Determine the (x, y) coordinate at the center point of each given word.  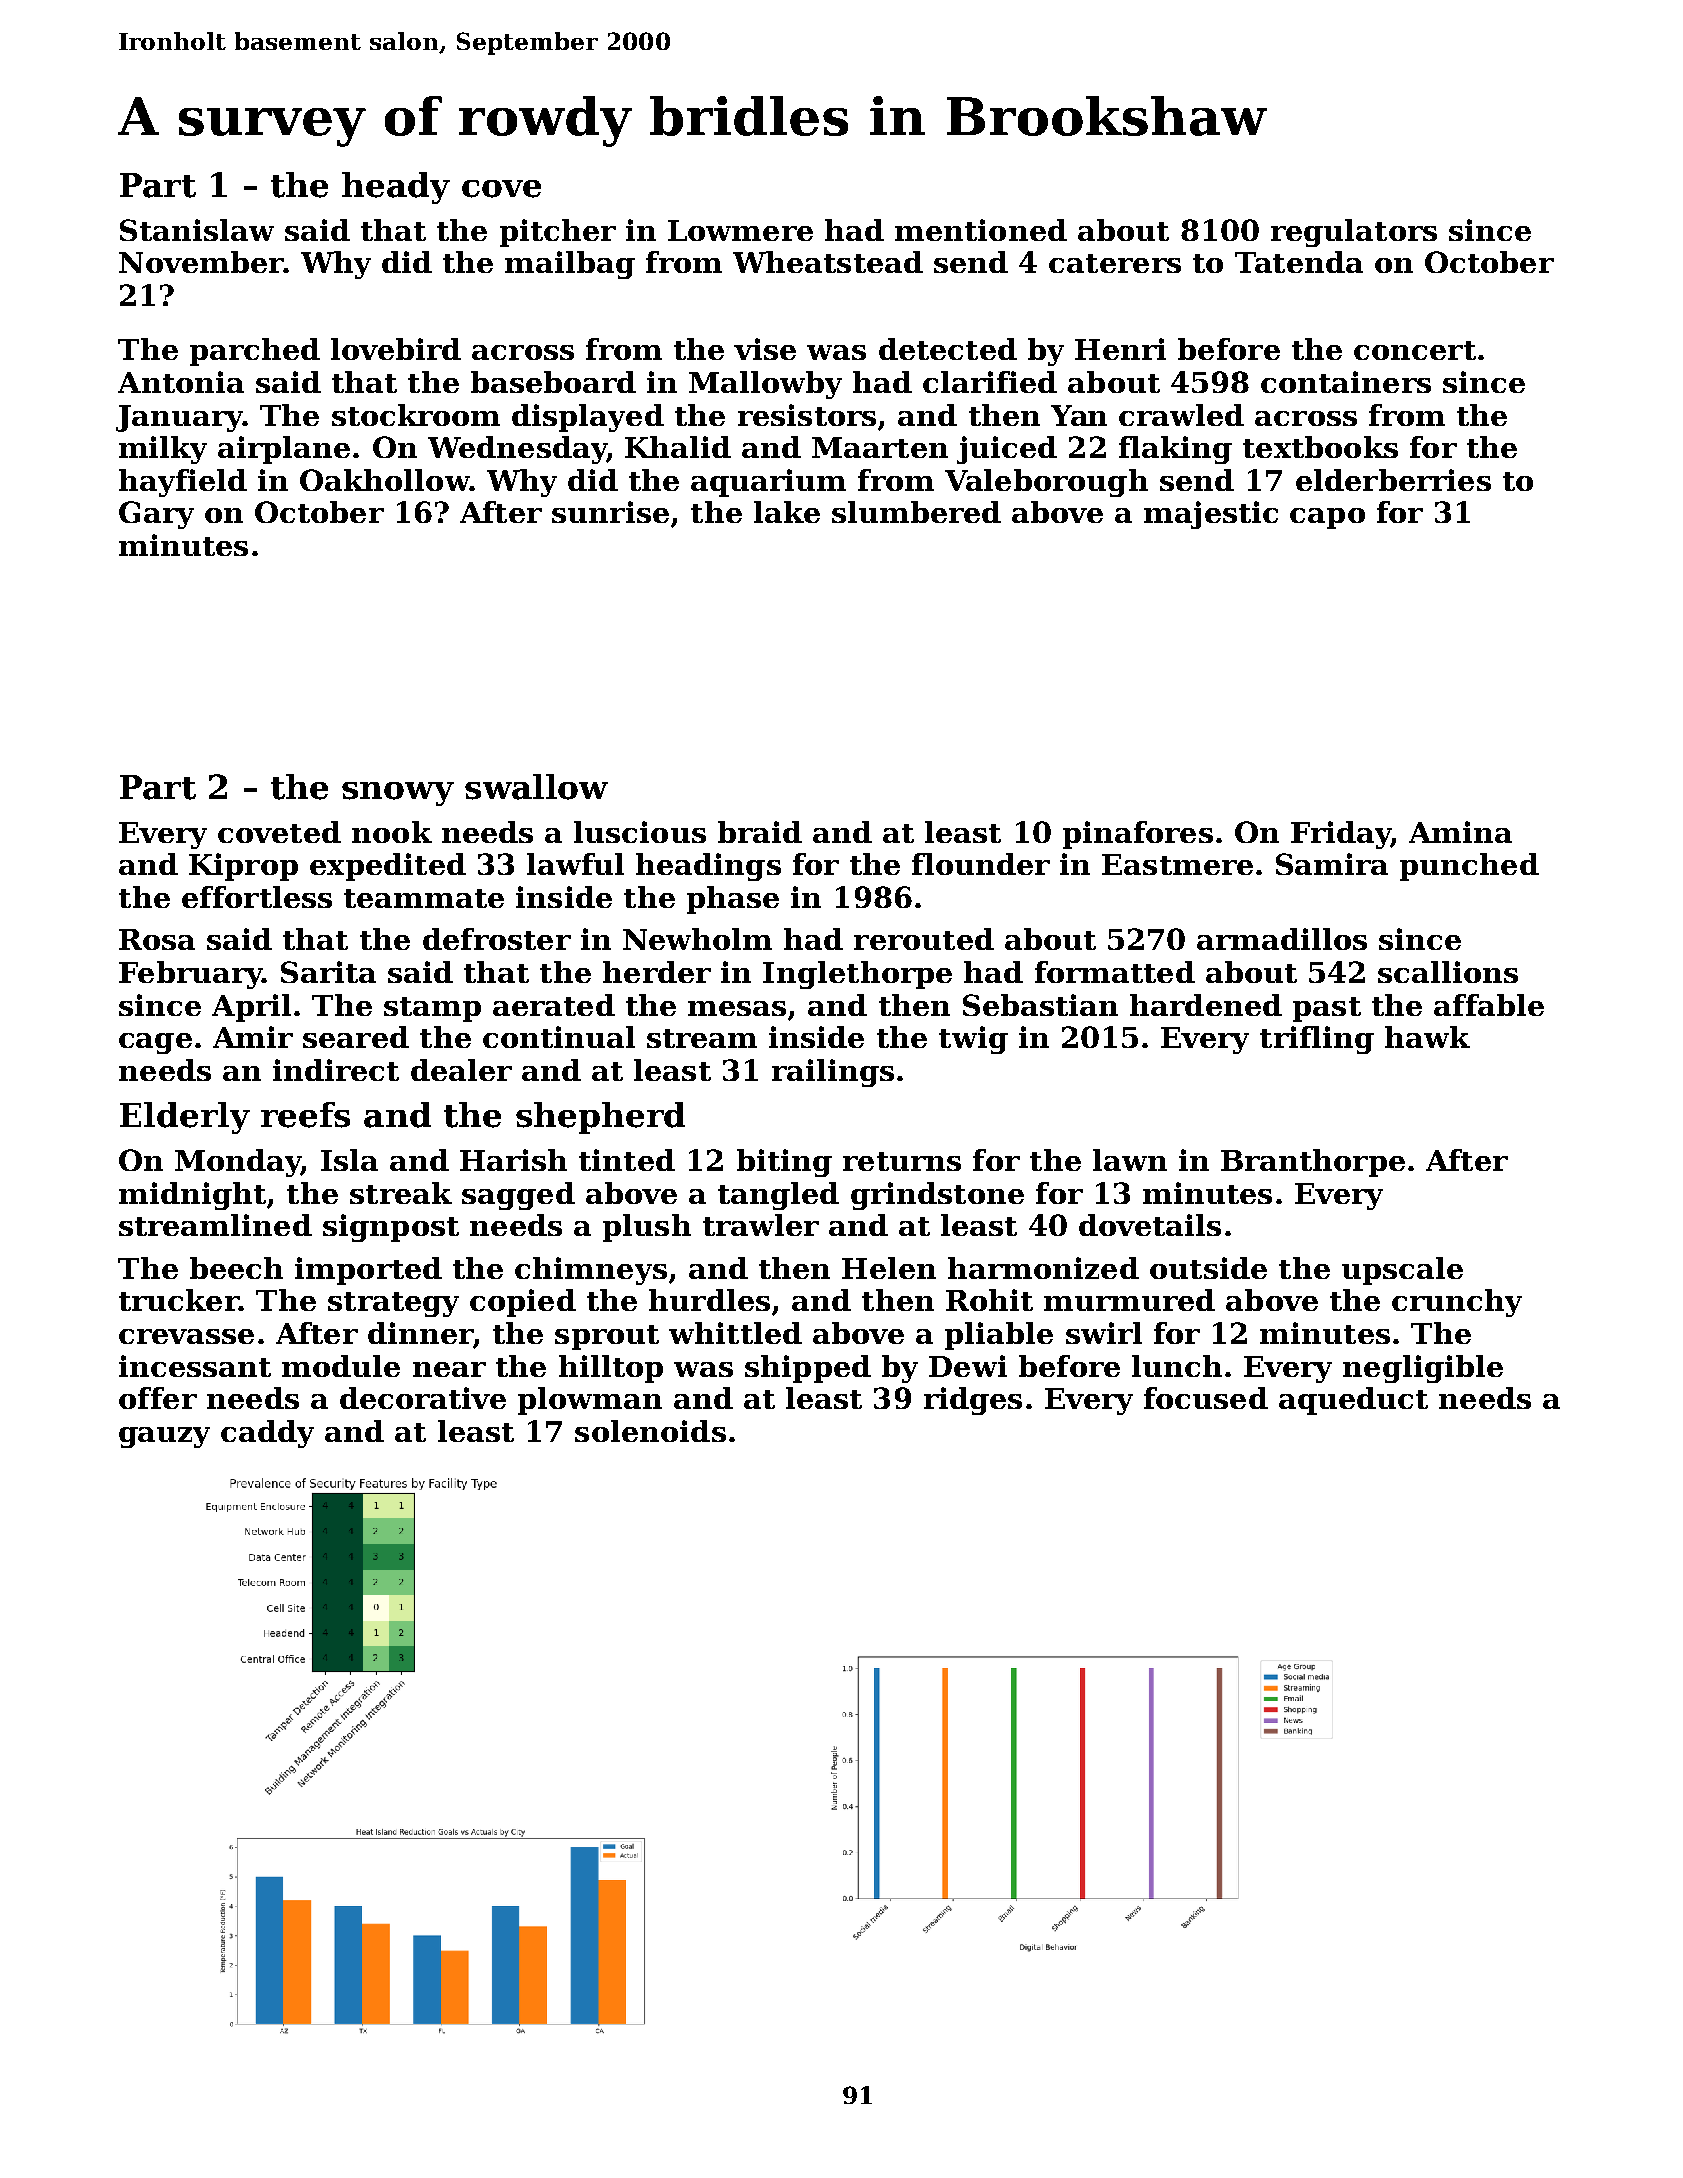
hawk (1427, 1037)
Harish (513, 1160)
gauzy (164, 1437)
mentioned (981, 230)
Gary (156, 515)
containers (1346, 382)
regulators (1354, 233)
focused (1206, 1398)
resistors (807, 415)
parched (255, 352)
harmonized (1043, 1268)
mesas (737, 1008)
